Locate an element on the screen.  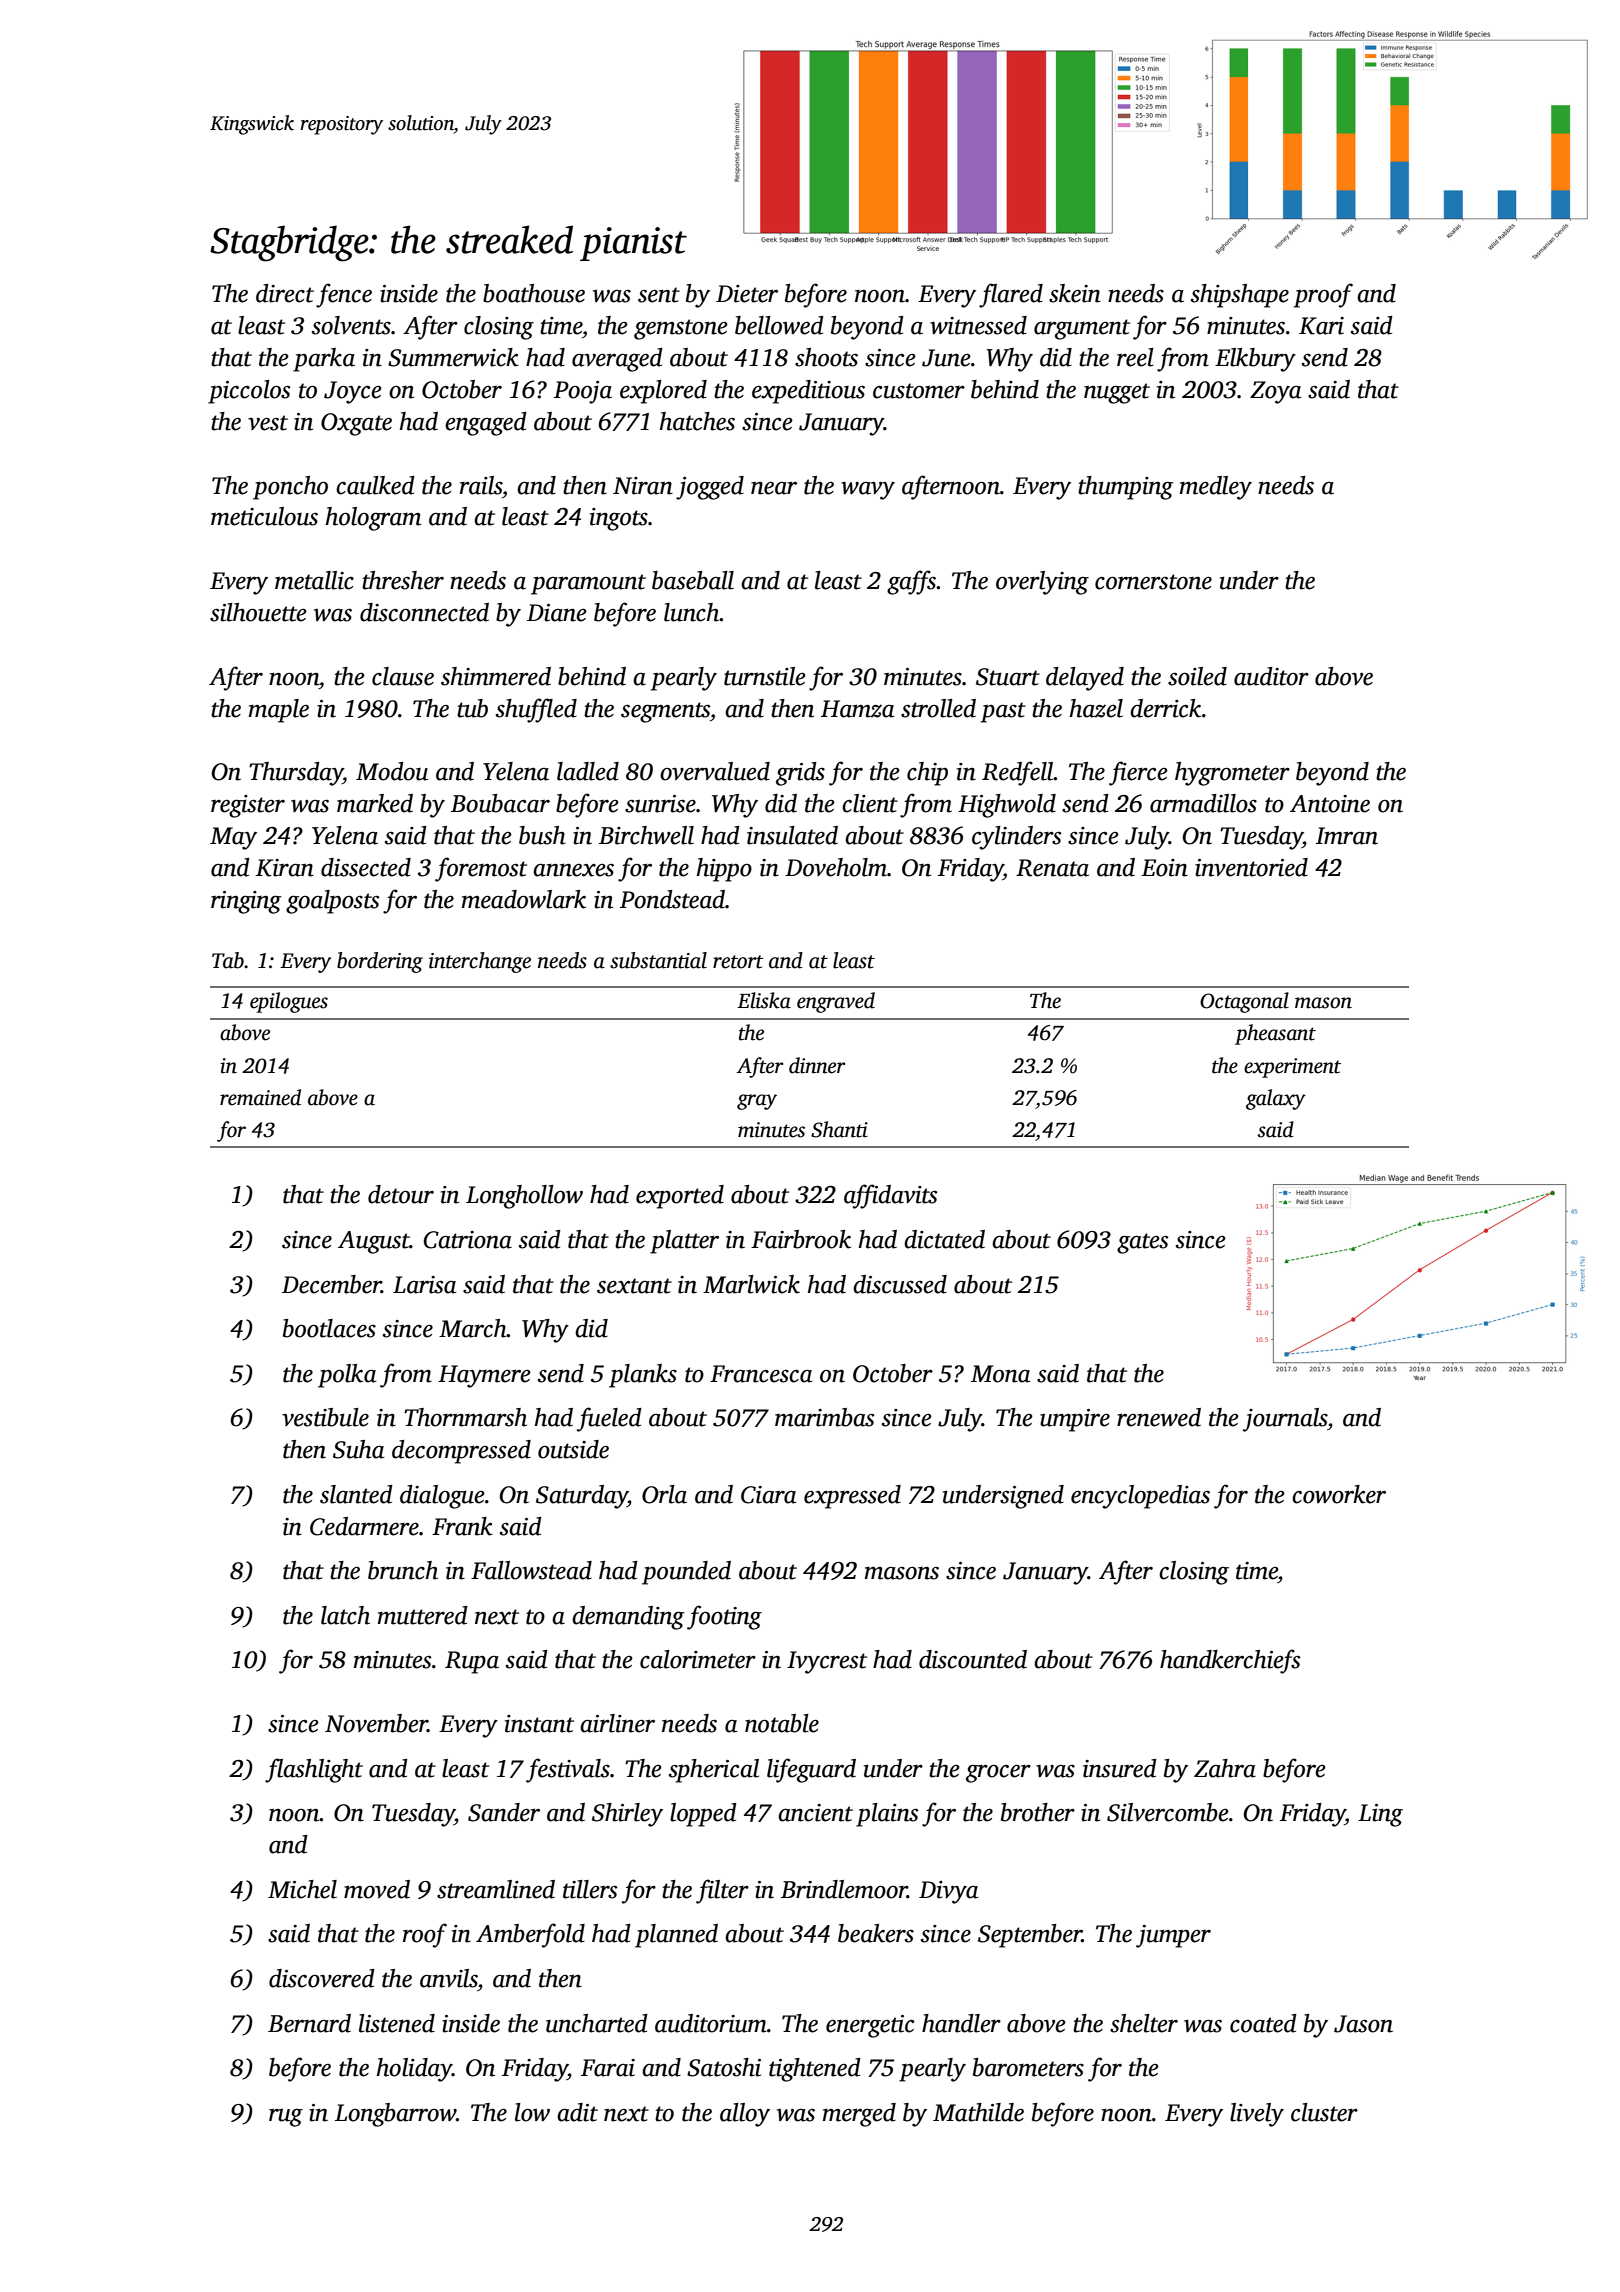
Longbarrow is located at coordinates (395, 2115).
